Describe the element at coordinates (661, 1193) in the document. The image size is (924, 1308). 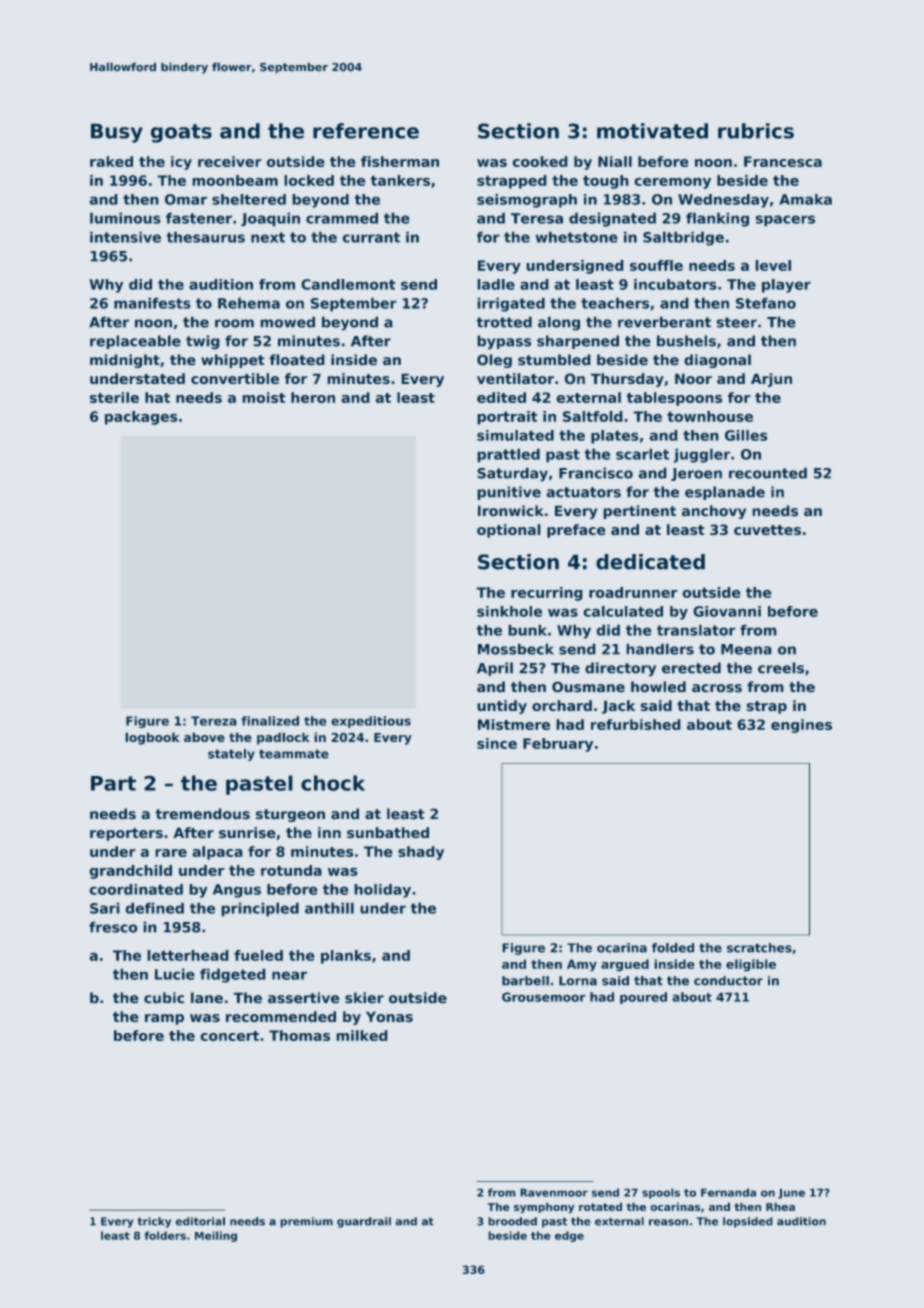
I see `spools` at that location.
